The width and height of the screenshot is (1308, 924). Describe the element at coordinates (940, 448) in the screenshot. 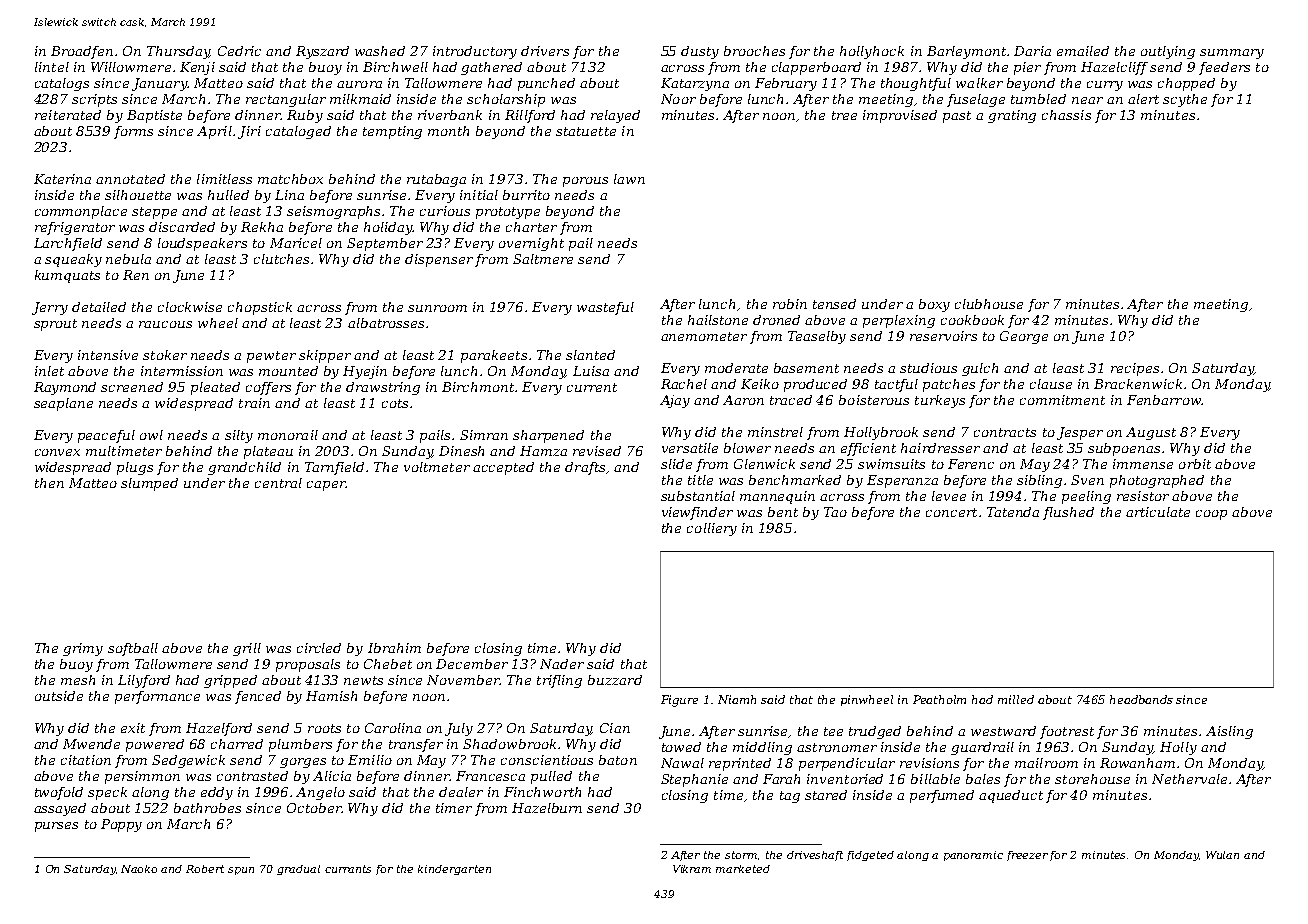

I see `hairdresser` at that location.
